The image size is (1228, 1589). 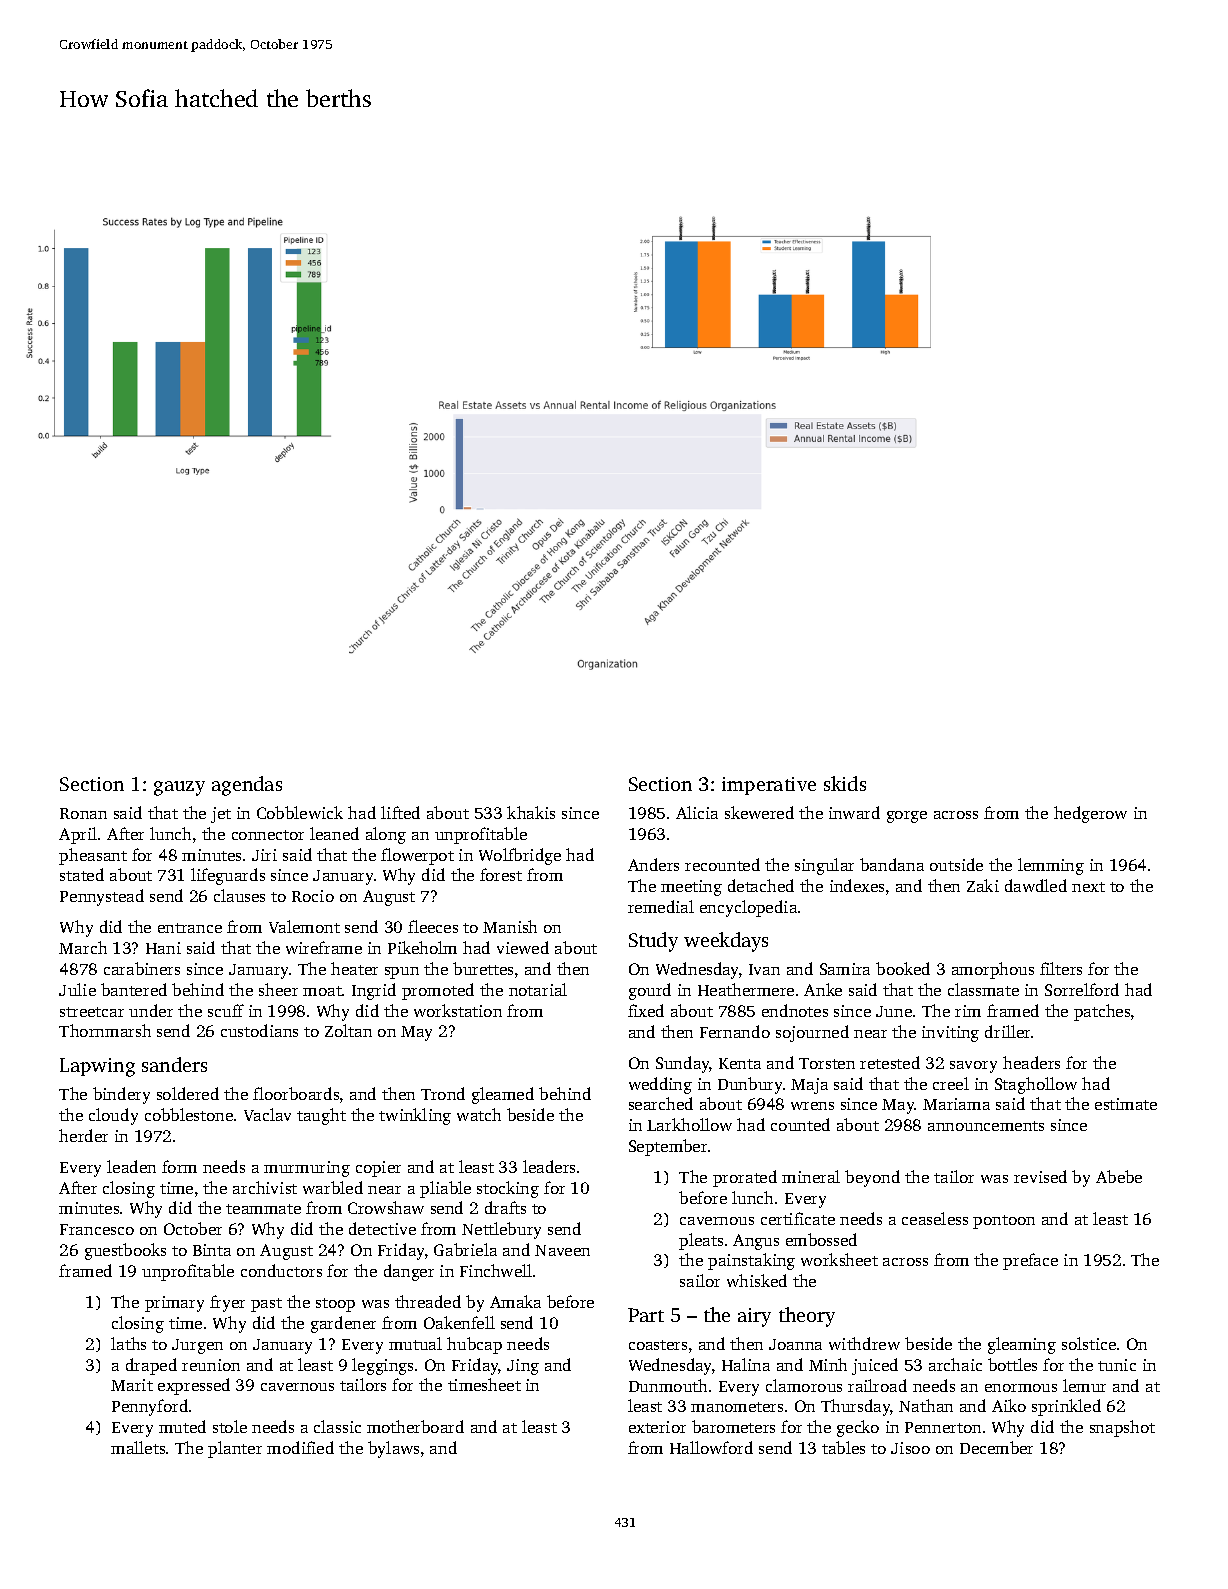 I want to click on Zaki, so click(x=983, y=885).
